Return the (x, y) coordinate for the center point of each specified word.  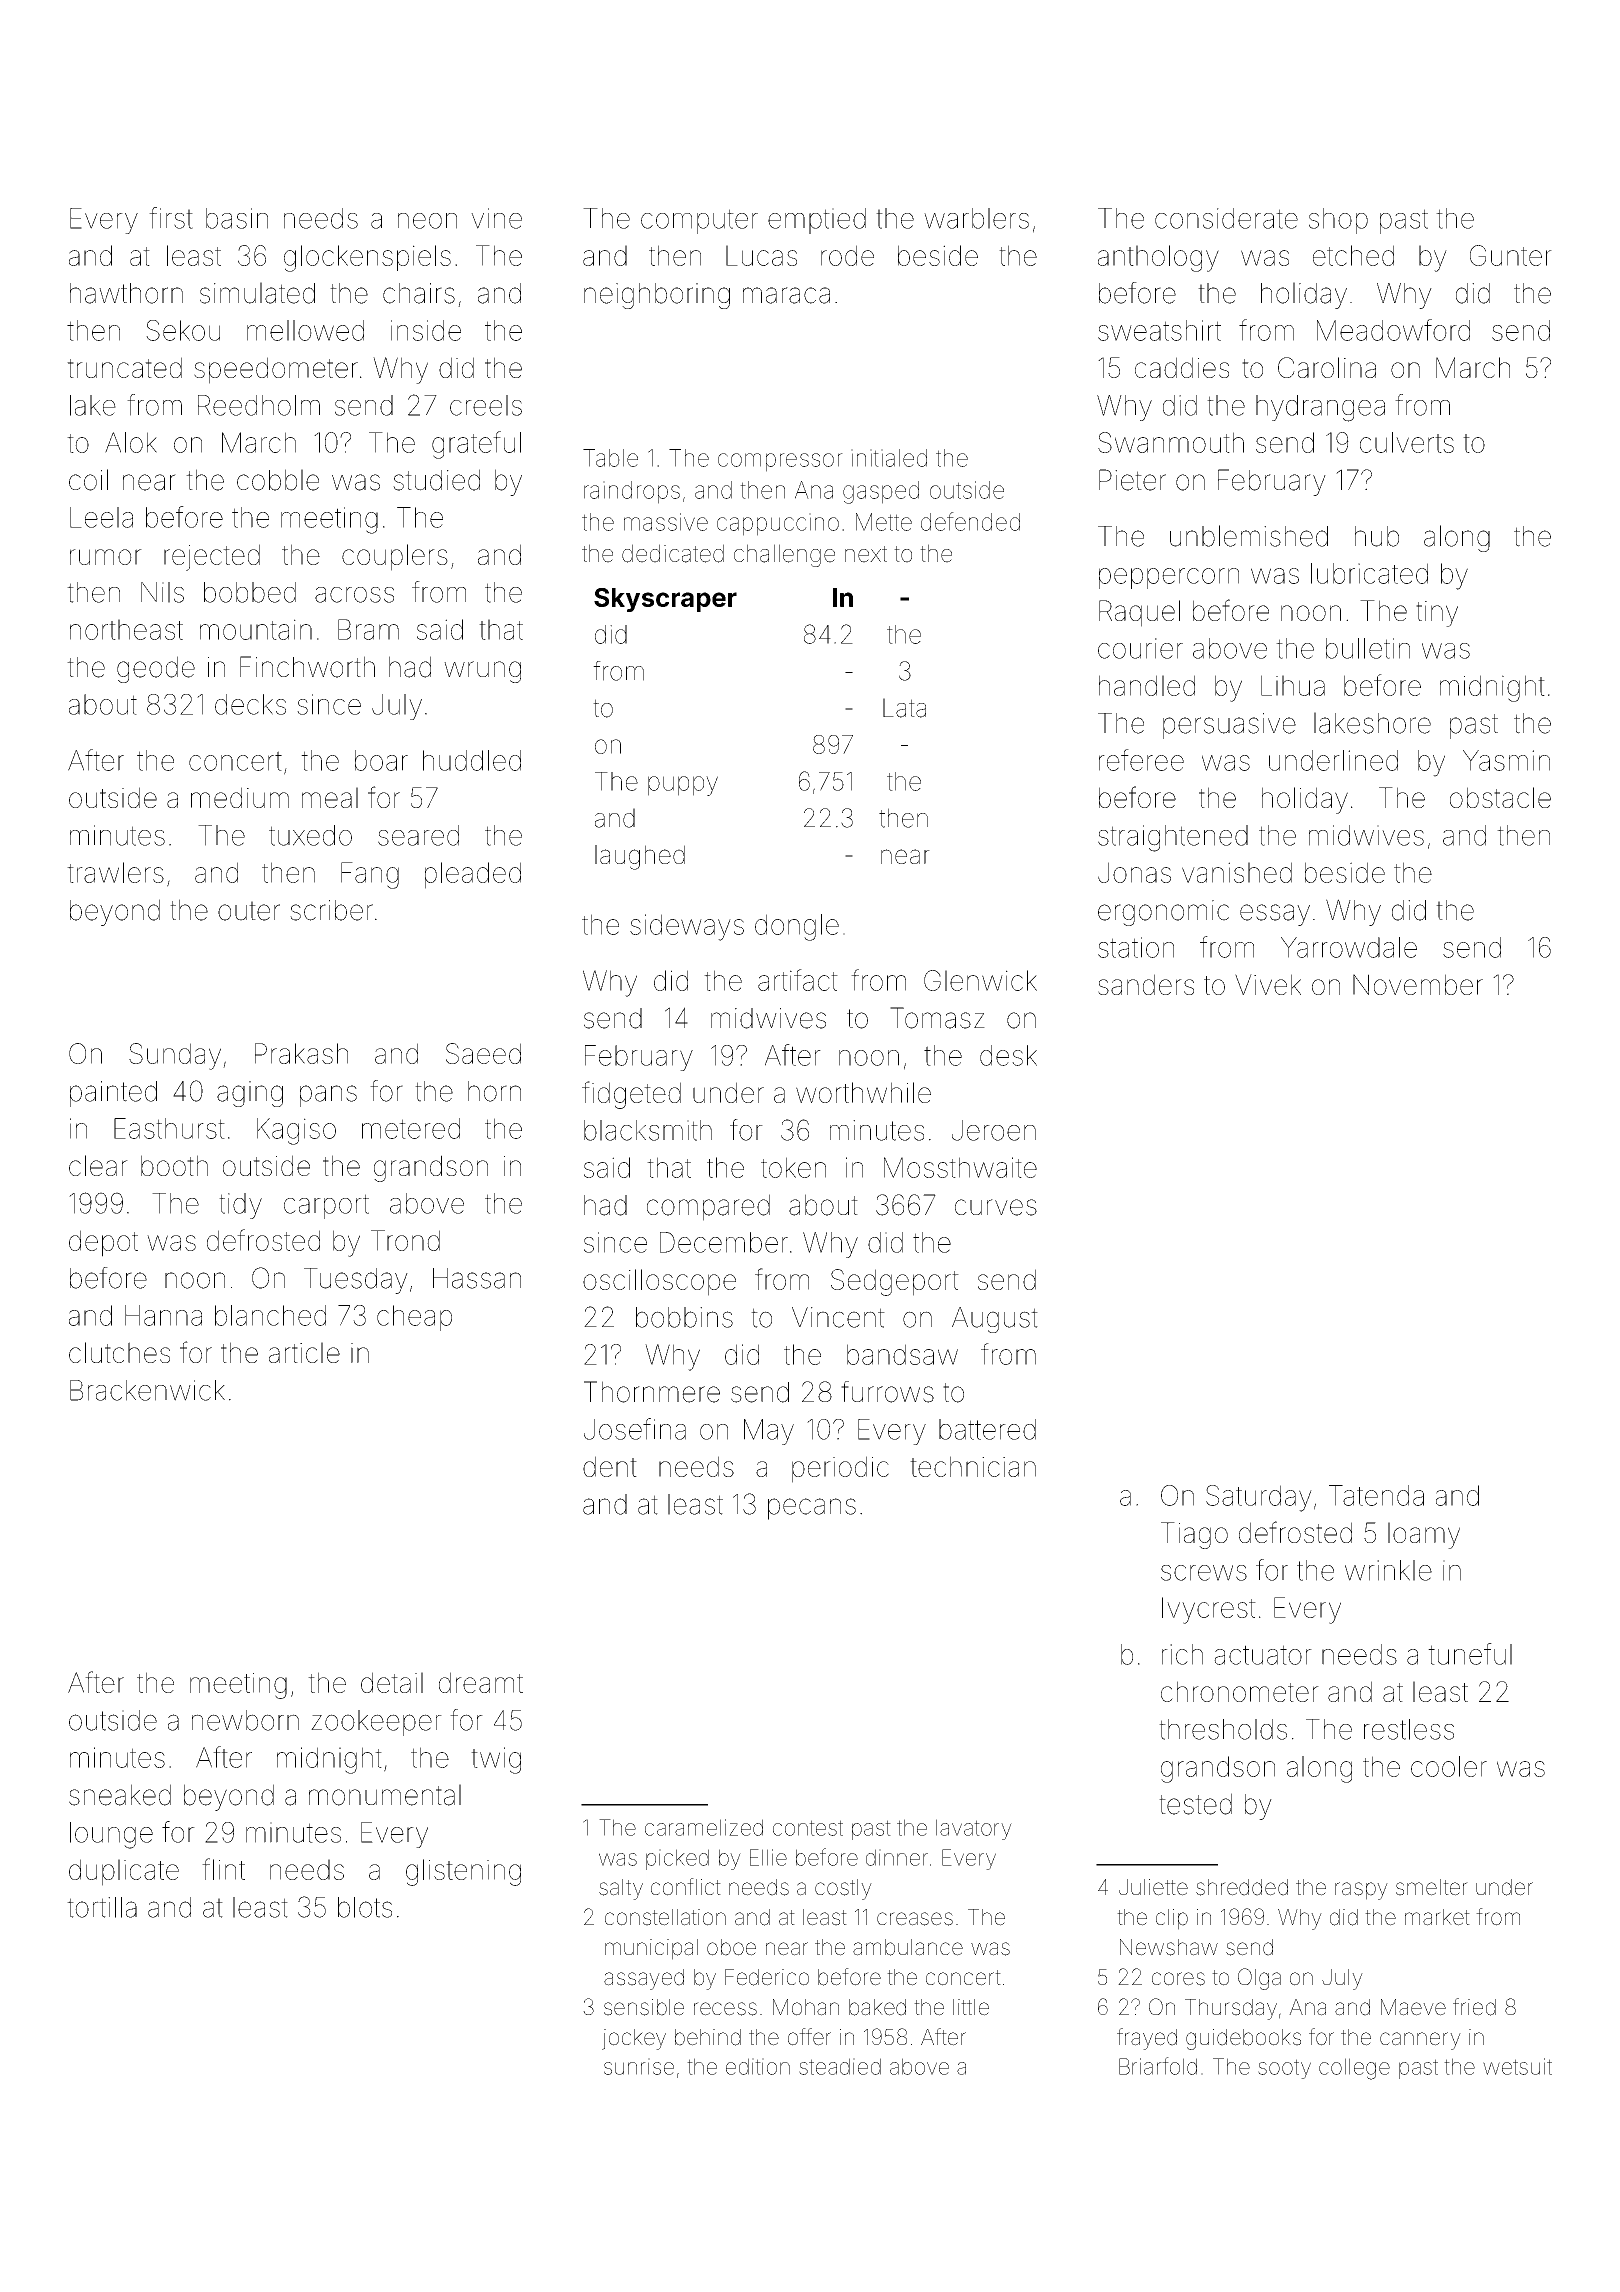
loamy (1424, 1535)
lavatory (974, 1829)
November (1418, 984)
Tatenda (1376, 1495)
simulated (257, 293)
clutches (119, 1352)
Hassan (477, 1278)
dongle (797, 927)
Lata (904, 708)
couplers (395, 557)
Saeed (483, 1053)
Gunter (1511, 255)
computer (699, 221)
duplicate (124, 1872)
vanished (1237, 872)
